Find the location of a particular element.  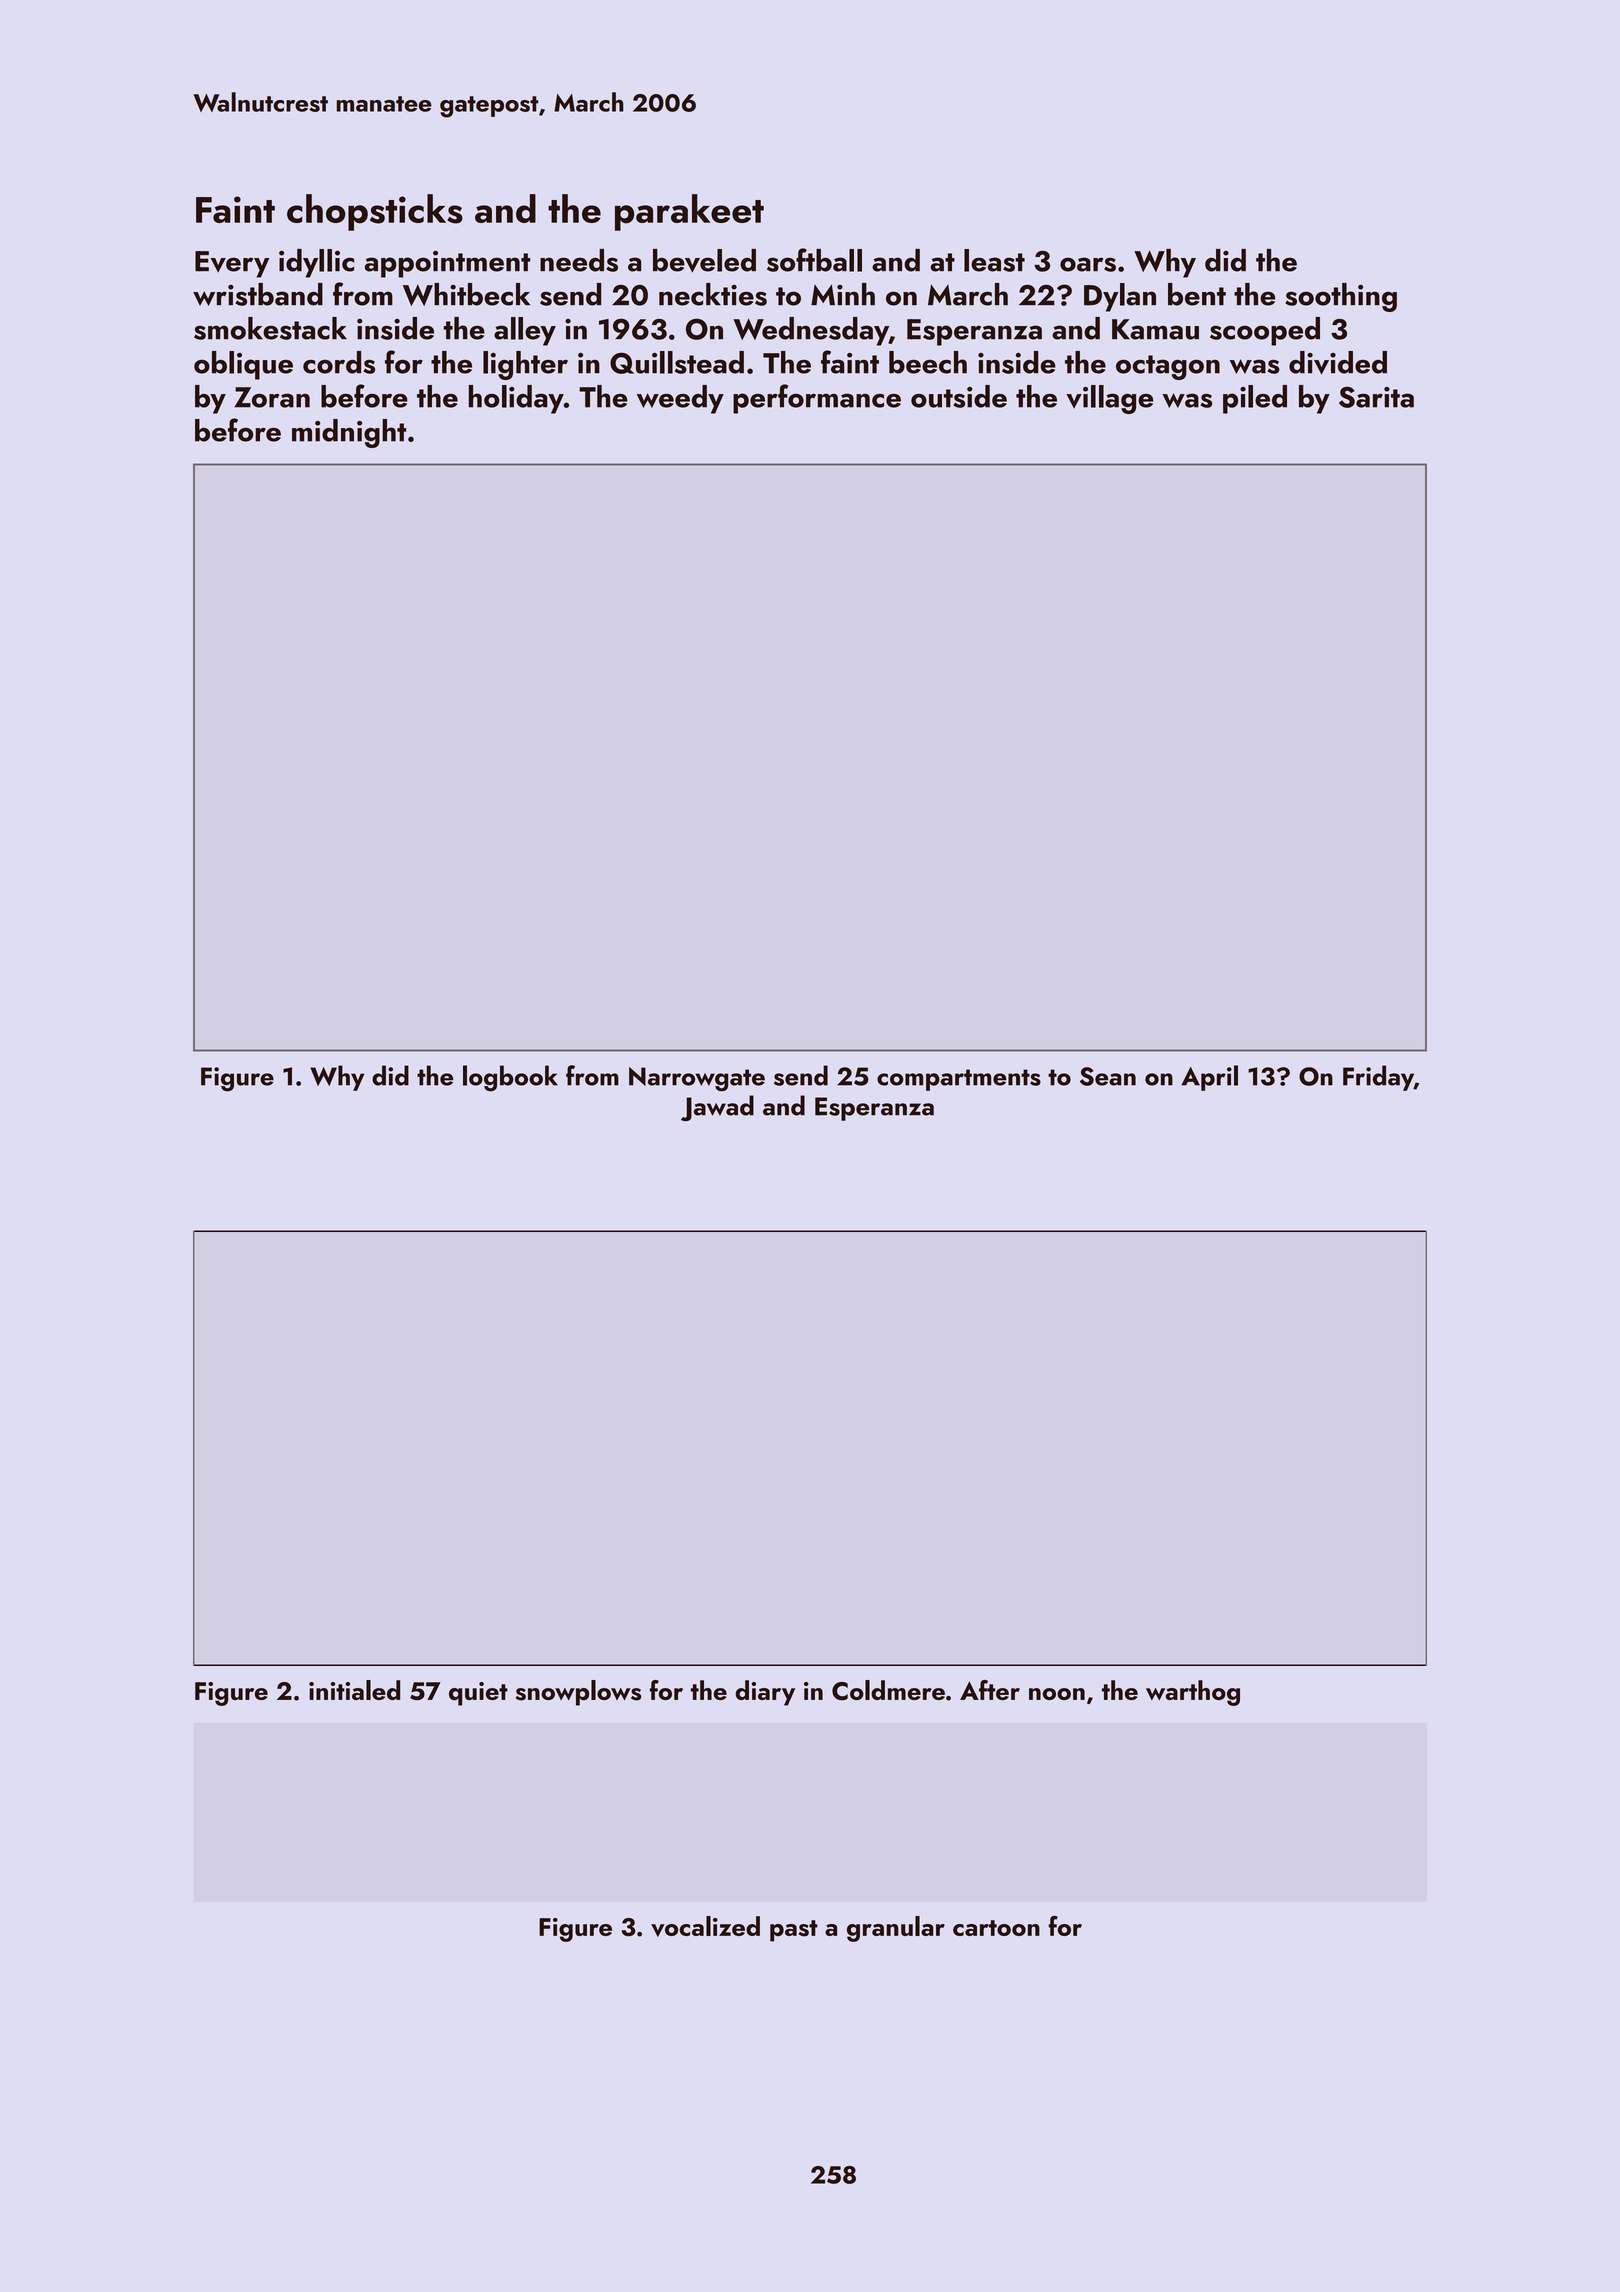

diary is located at coordinates (765, 1693).
